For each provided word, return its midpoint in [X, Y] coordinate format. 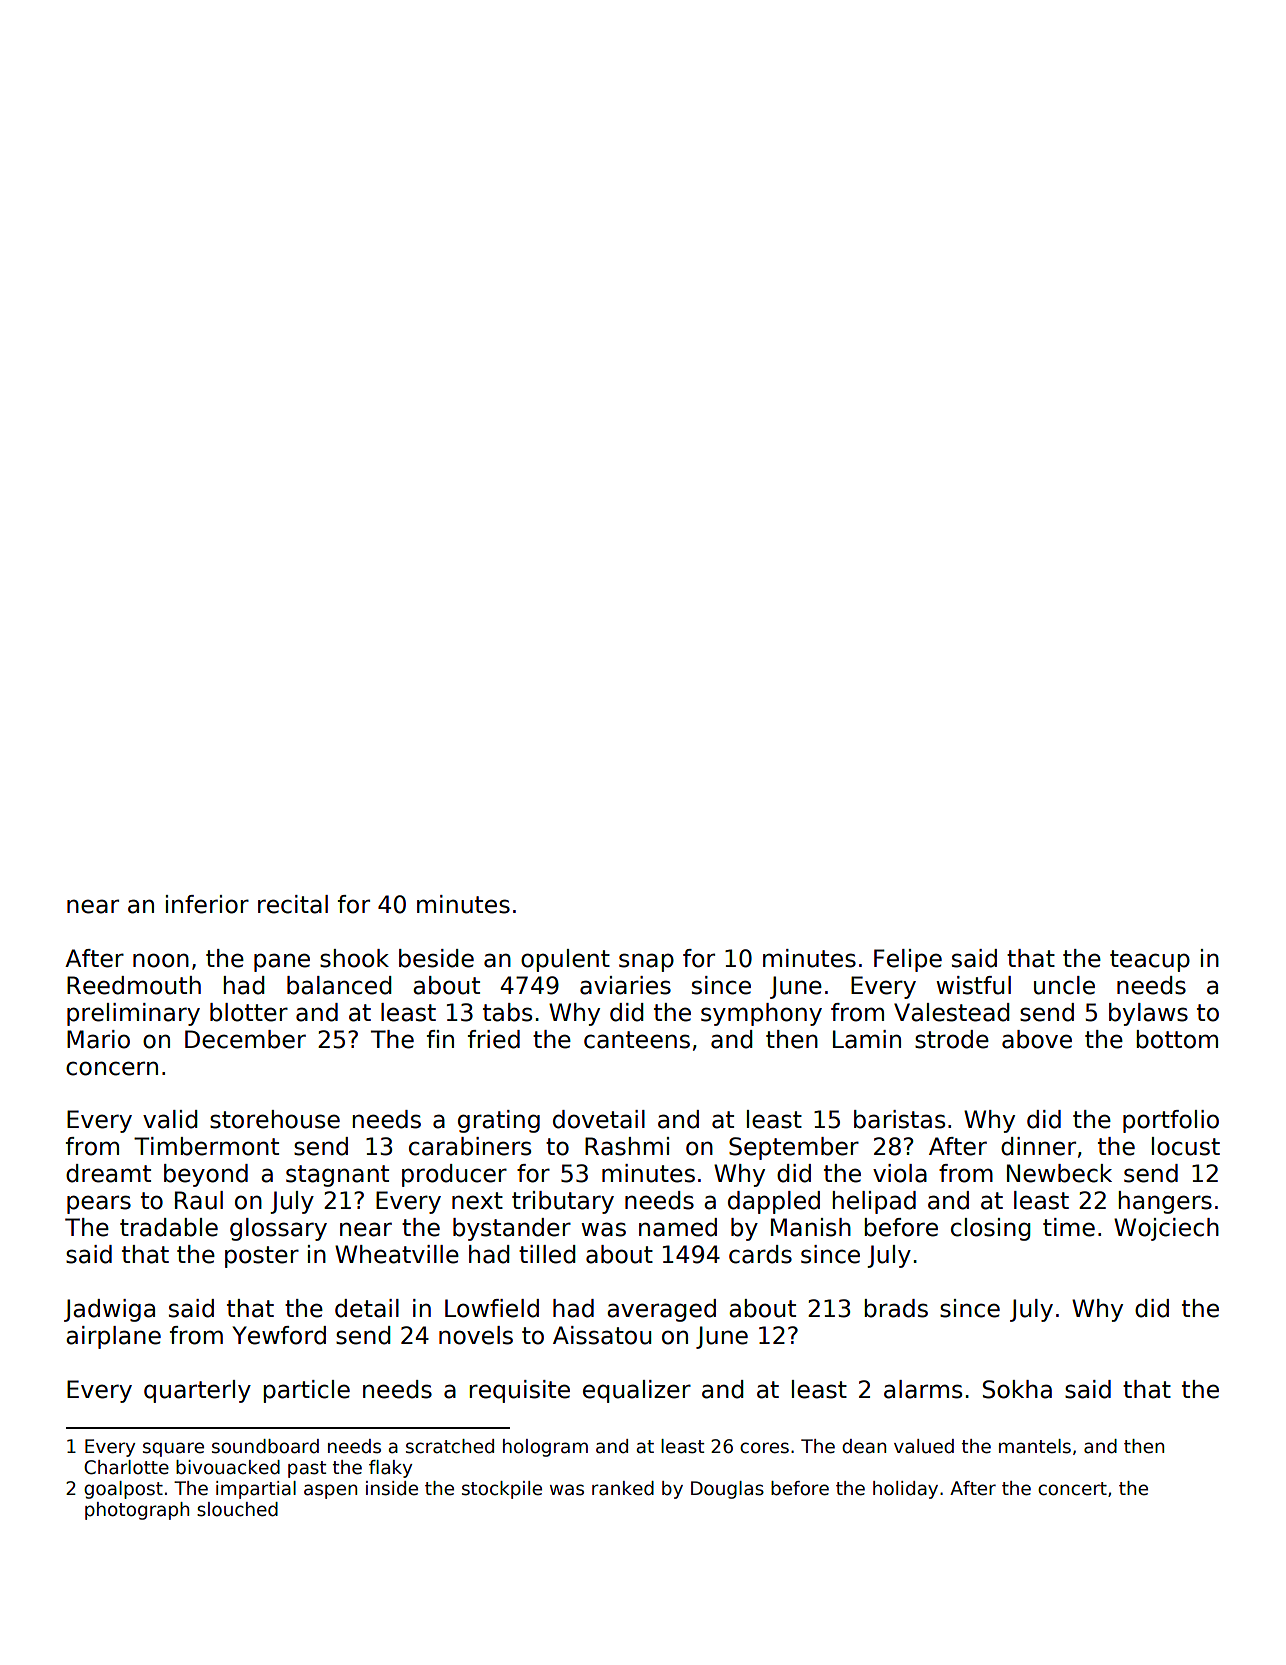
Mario [98, 1039]
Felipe [908, 960]
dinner [1038, 1146]
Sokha [1017, 1389]
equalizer [637, 1391]
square [173, 1449]
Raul [199, 1200]
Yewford [279, 1335]
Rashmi [627, 1146]
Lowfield [492, 1308]
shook [354, 958]
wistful [973, 985]
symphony [761, 1014]
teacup [1150, 961]
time [1069, 1227]
